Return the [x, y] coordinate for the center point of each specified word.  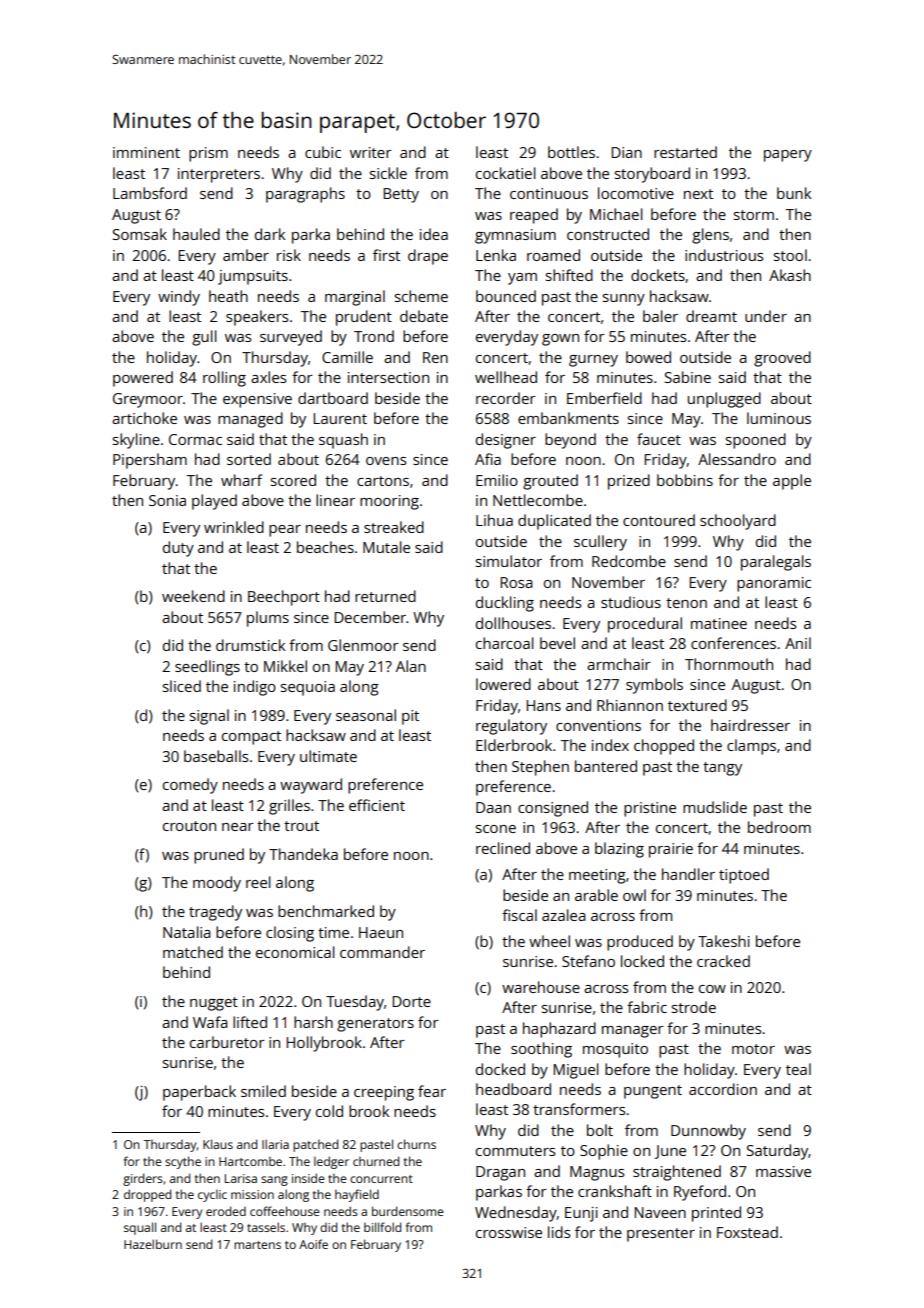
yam [522, 279]
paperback [199, 1093]
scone [496, 829]
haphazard [559, 1030]
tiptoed [744, 876]
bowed [648, 357]
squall [140, 1228]
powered [143, 379]
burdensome [408, 1211]
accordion [723, 1089]
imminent [146, 152]
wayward [311, 786]
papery [788, 156]
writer [371, 152]
